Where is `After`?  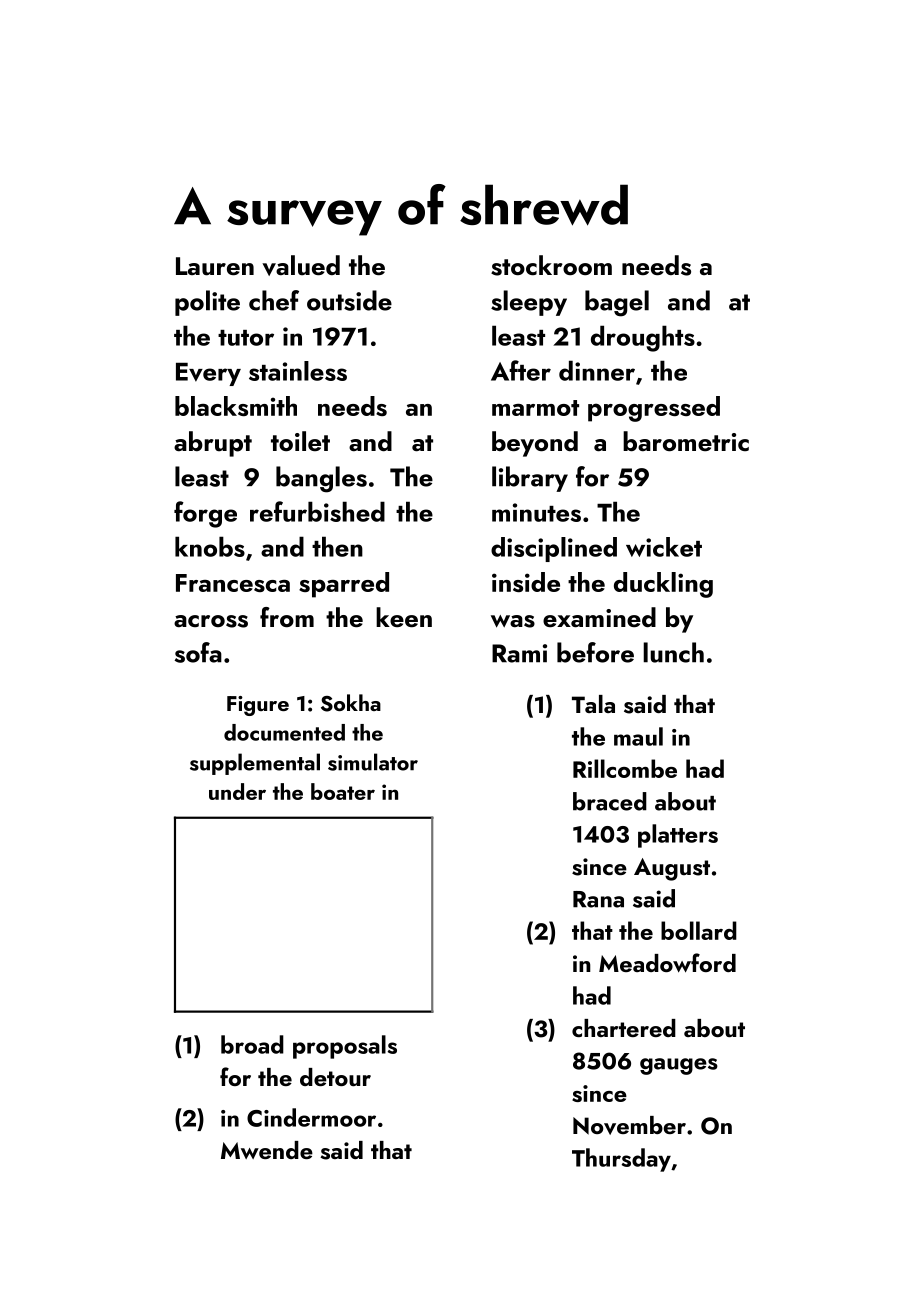 After is located at coordinates (521, 370).
